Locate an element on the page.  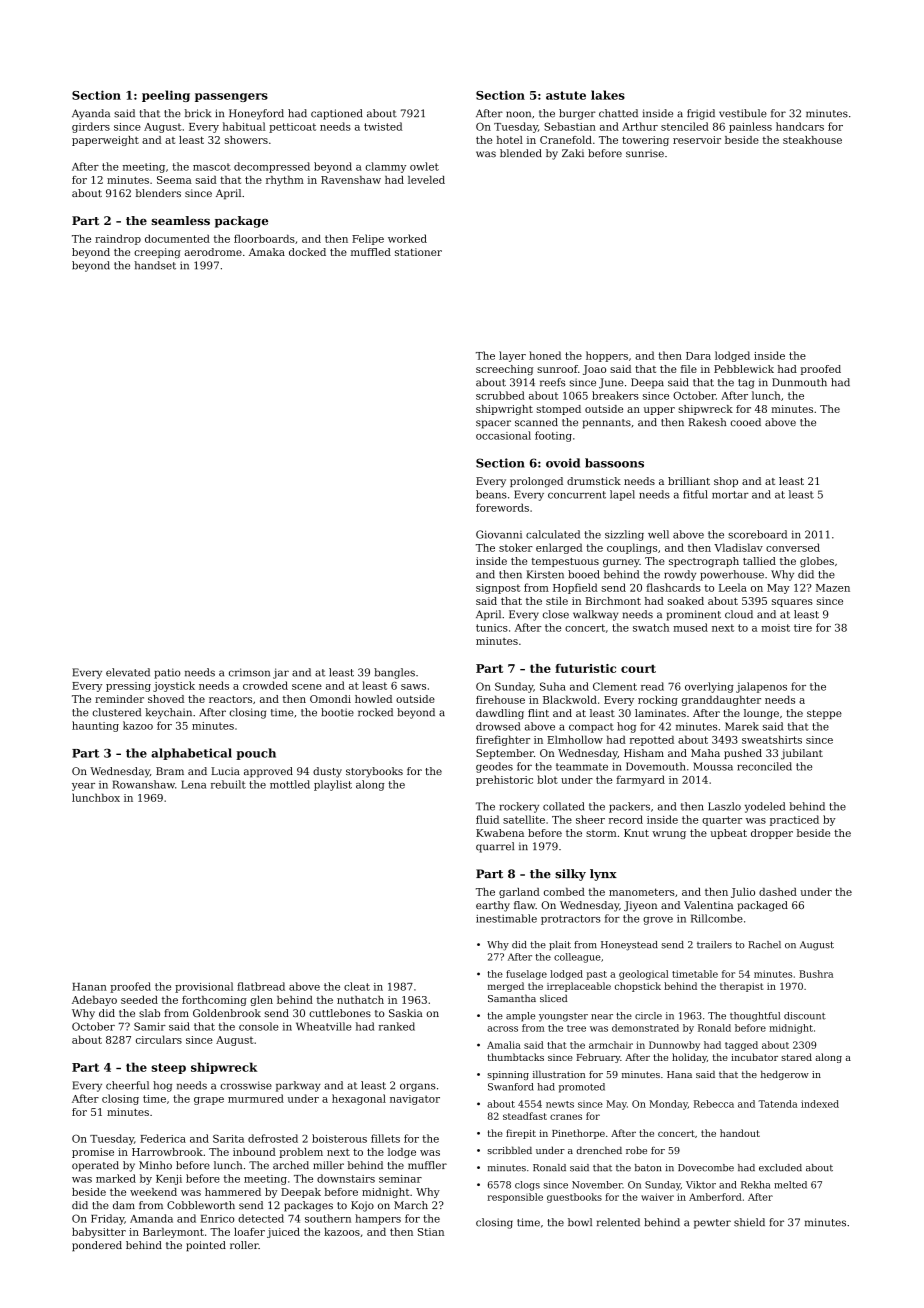
Dunmouth is located at coordinates (799, 382).
